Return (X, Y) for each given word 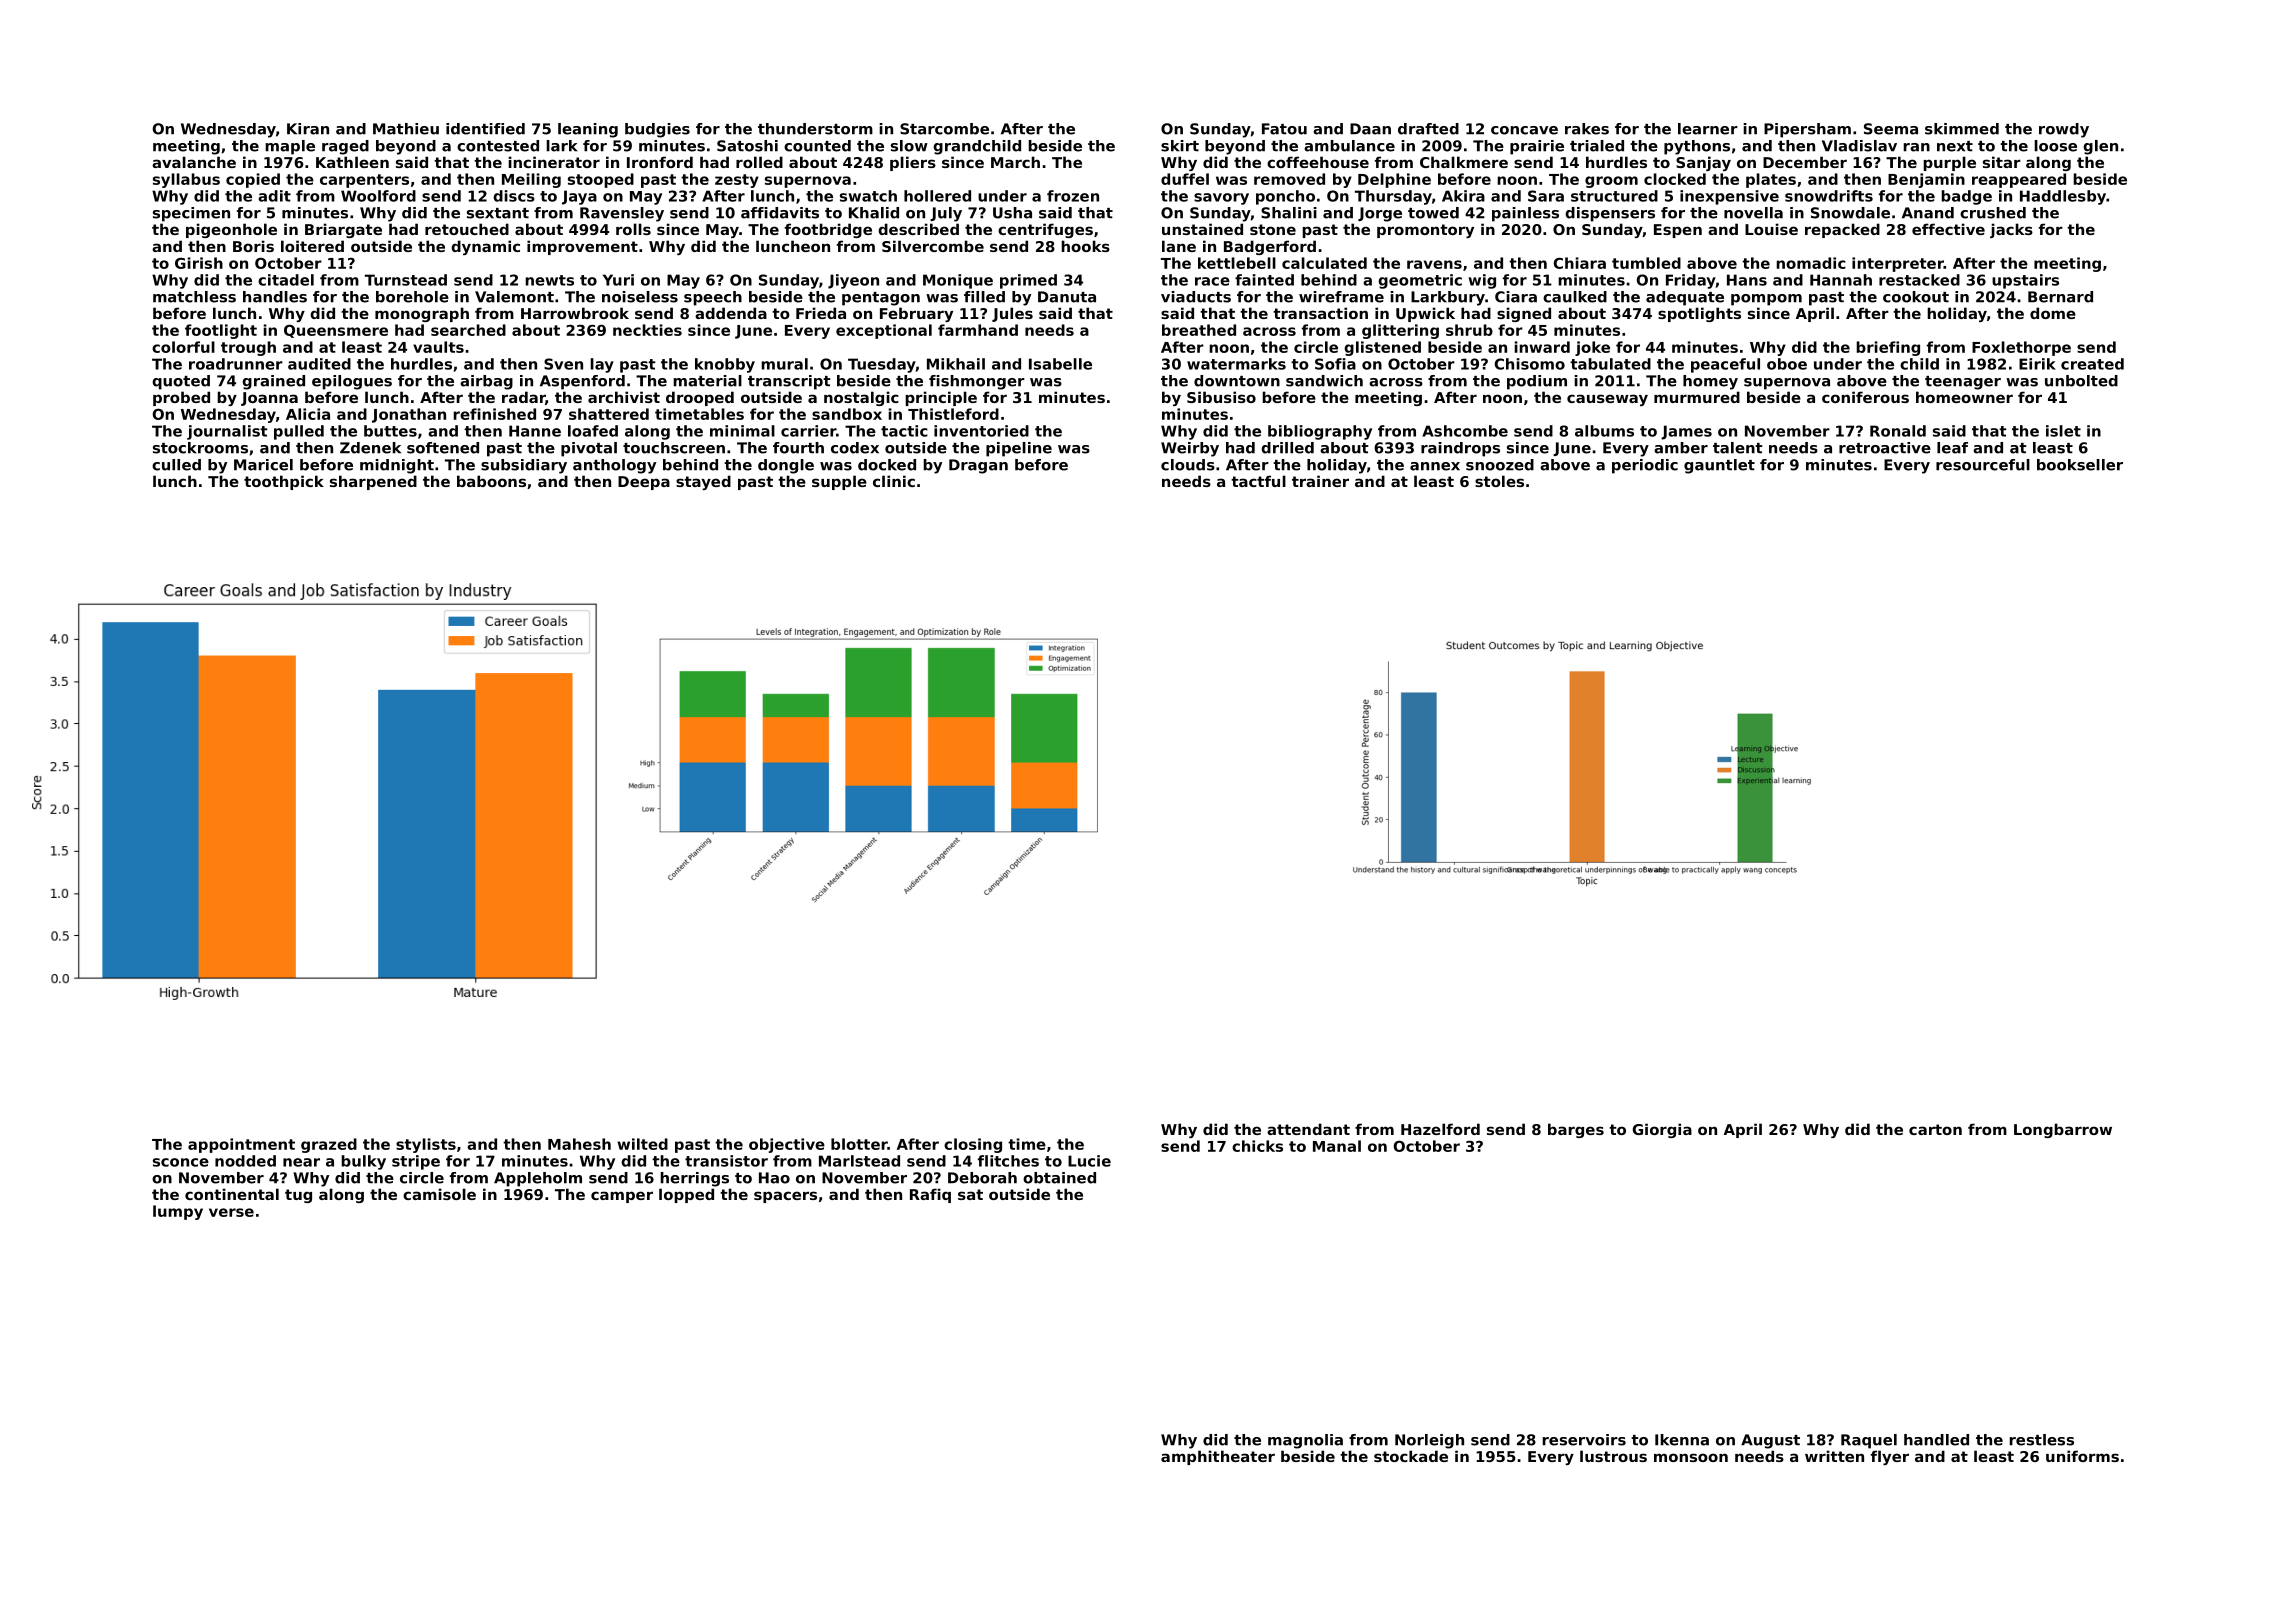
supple (839, 482)
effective (1948, 229)
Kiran (308, 129)
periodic (1645, 466)
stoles (1499, 481)
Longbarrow (2063, 1130)
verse (231, 1212)
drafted (1428, 129)
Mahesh (579, 1144)
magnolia (1305, 1441)
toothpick (284, 482)
